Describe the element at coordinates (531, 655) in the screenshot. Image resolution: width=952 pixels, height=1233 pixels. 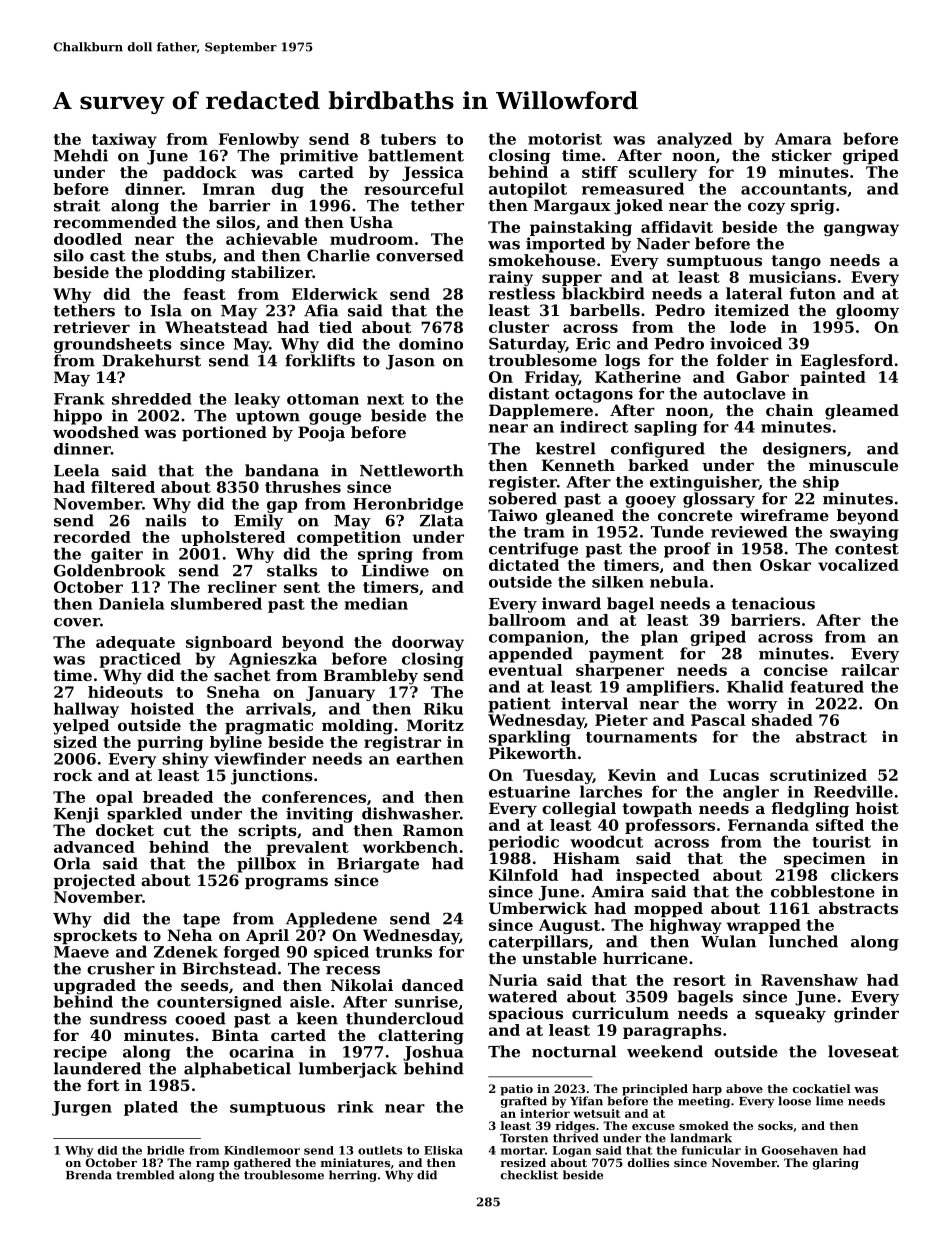
I see `appended` at that location.
